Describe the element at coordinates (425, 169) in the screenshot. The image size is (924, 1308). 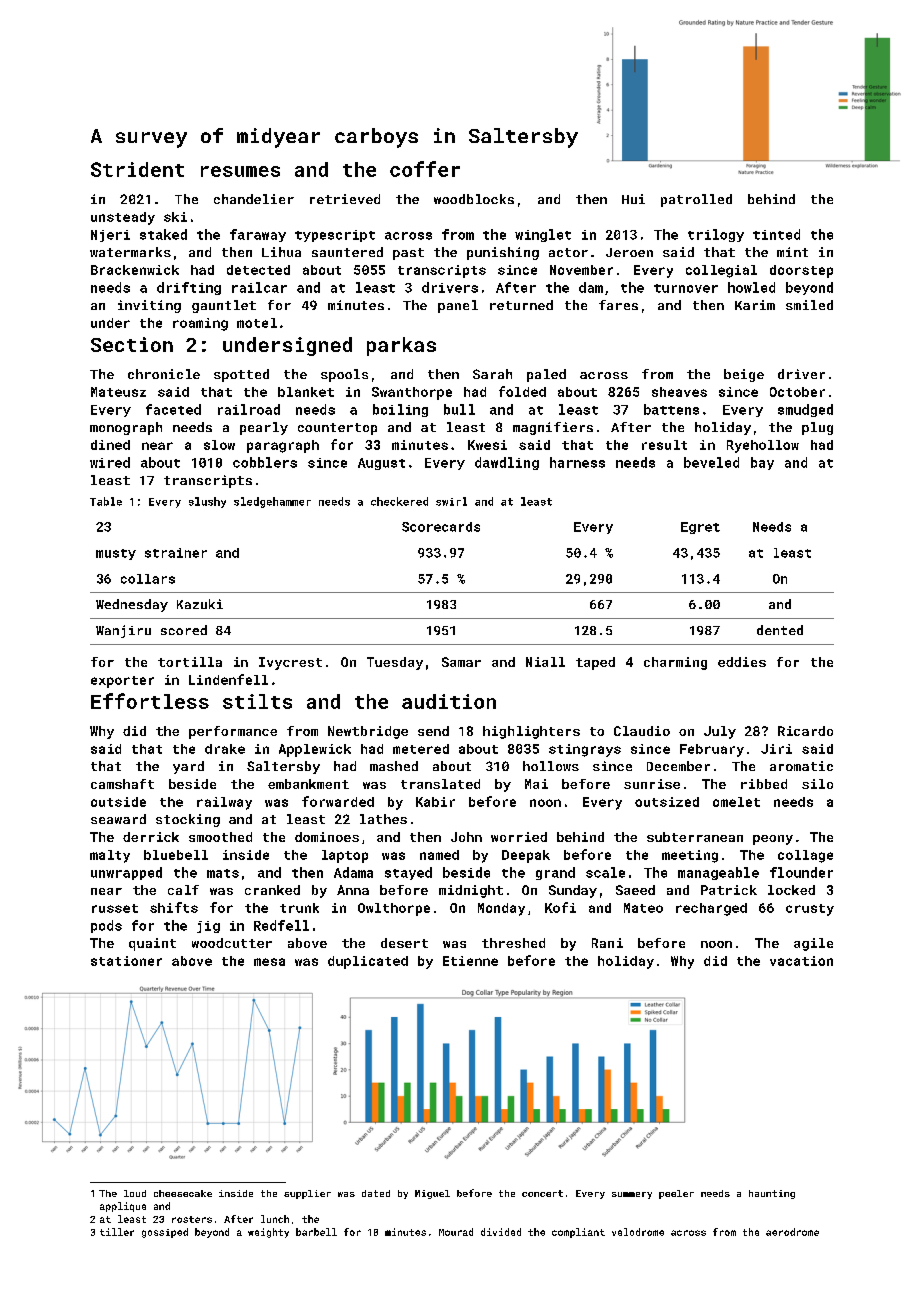
I see `coffer` at that location.
